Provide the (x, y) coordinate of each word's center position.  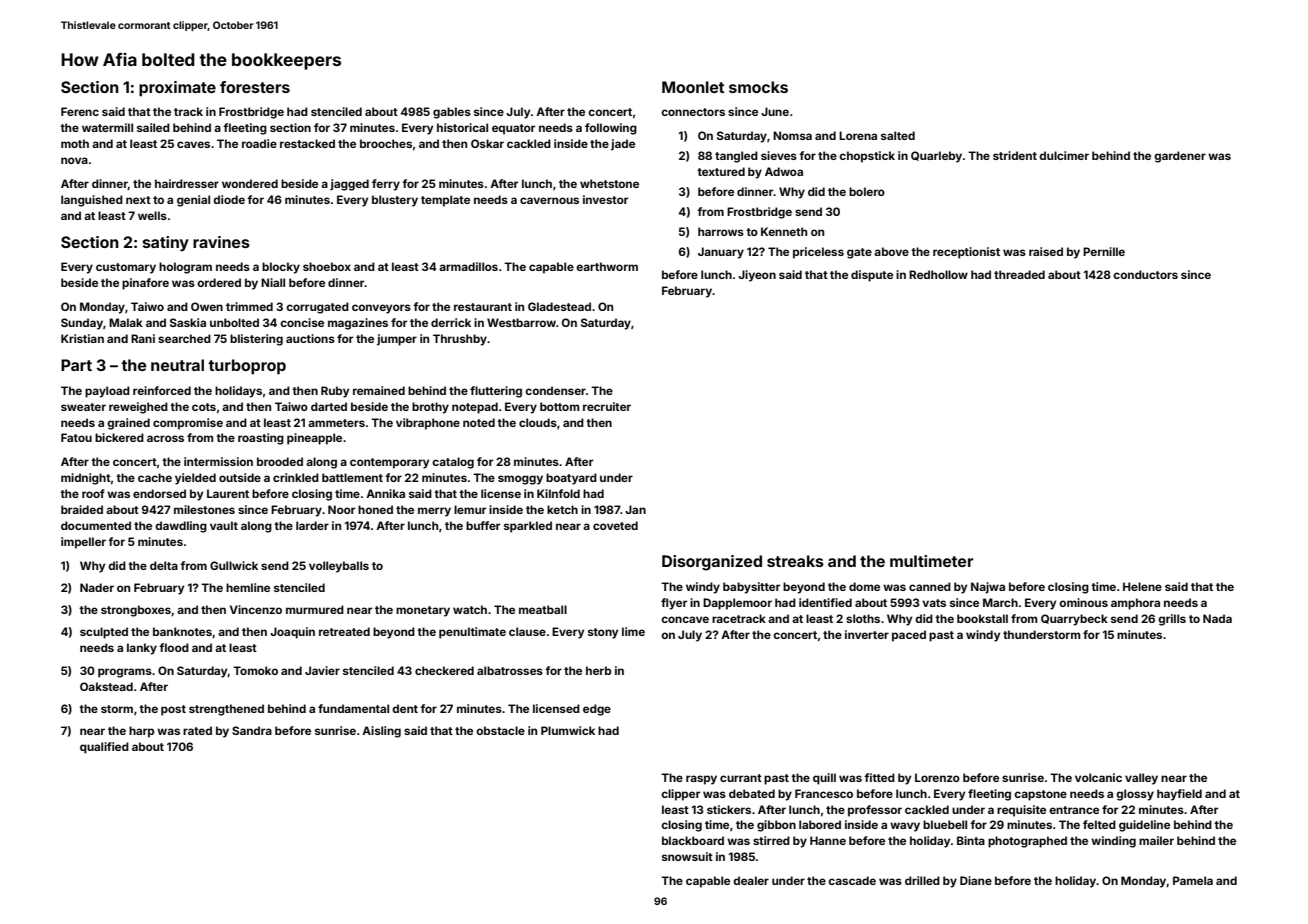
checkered (444, 670)
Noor (342, 509)
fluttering (496, 392)
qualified (104, 748)
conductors (1145, 274)
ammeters (336, 423)
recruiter (607, 406)
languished (92, 201)
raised (1046, 251)
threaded (1019, 274)
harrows (721, 231)
